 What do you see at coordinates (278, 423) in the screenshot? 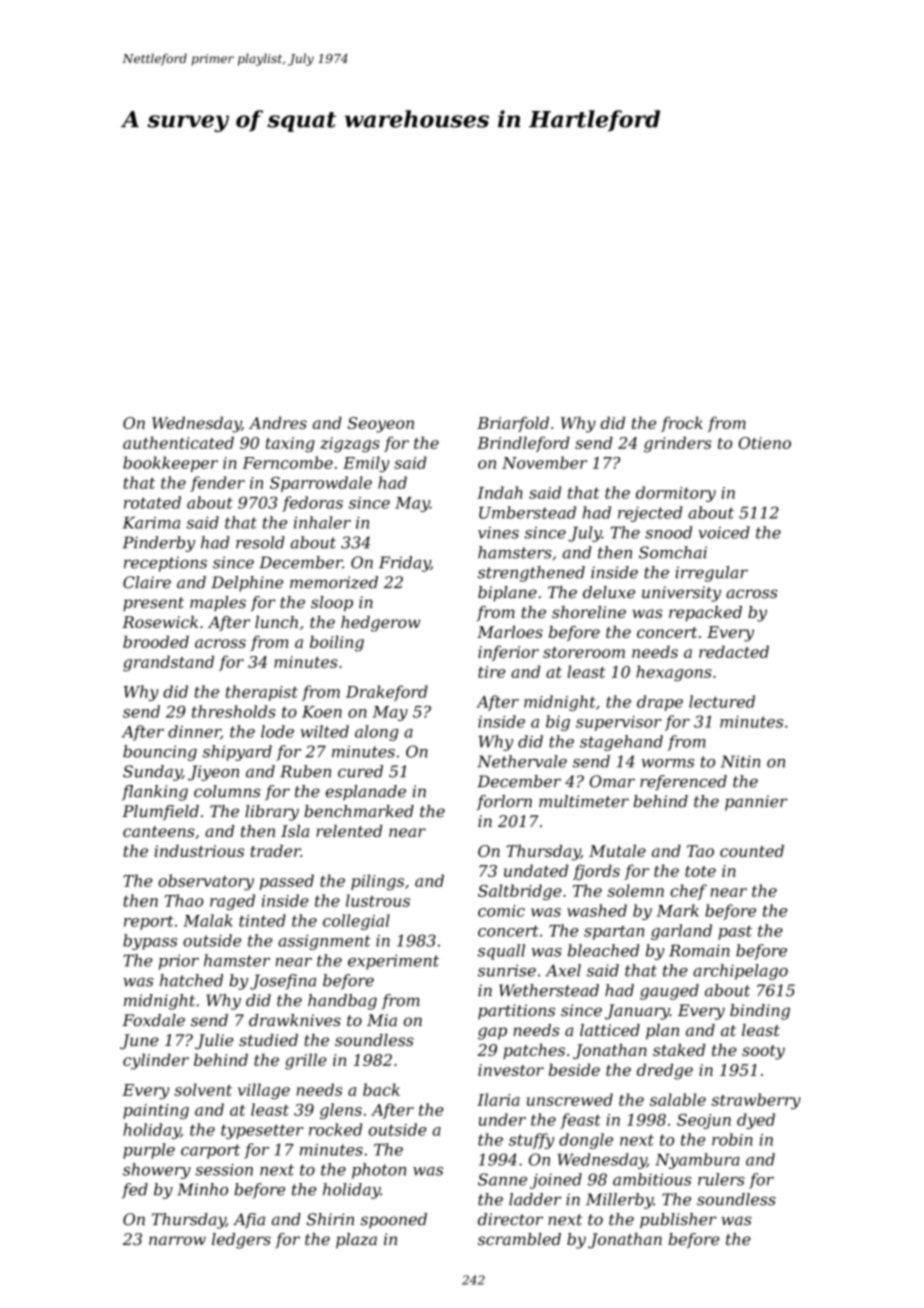
I see `Andres` at bounding box center [278, 423].
